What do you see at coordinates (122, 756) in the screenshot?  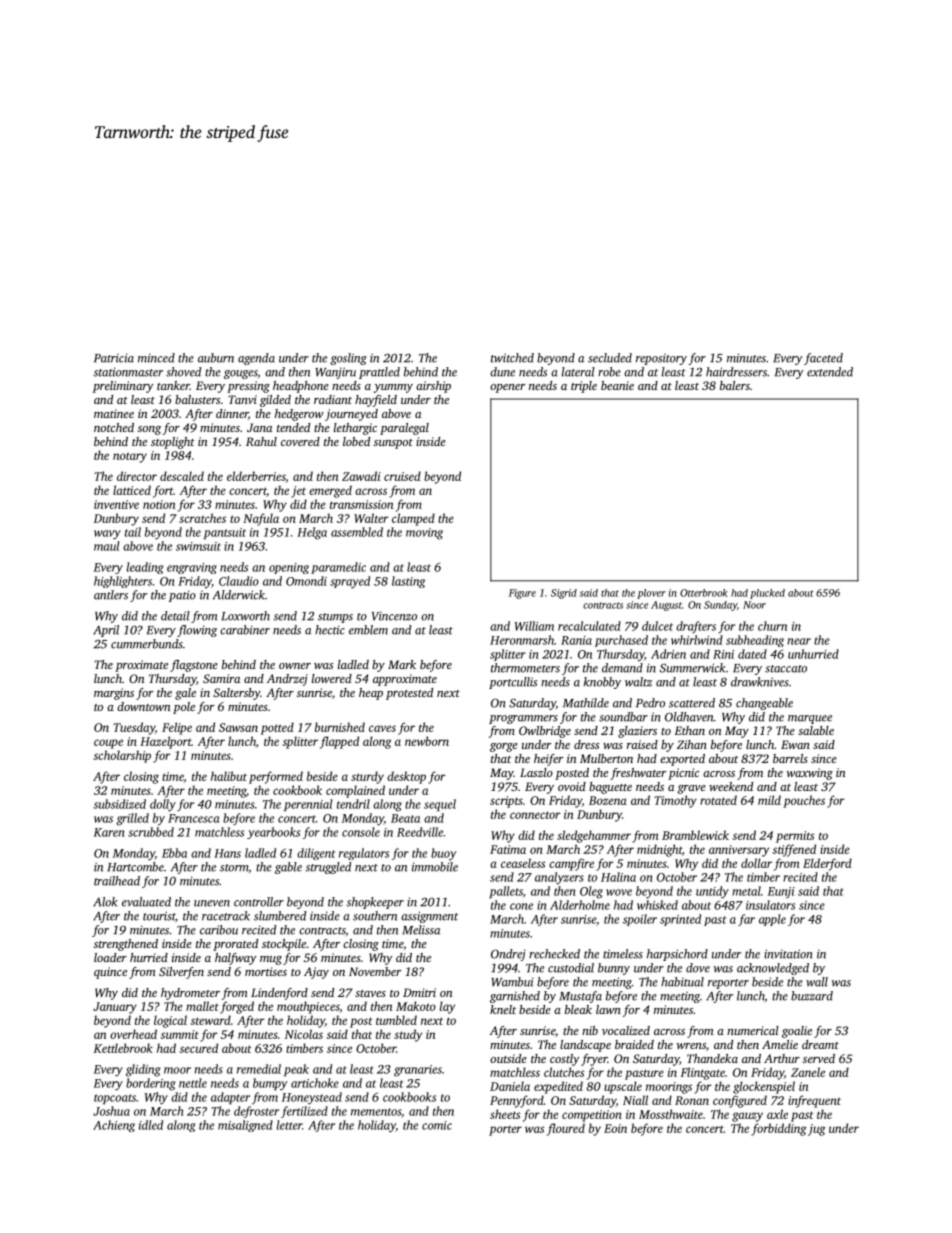 I see `scholarship` at bounding box center [122, 756].
